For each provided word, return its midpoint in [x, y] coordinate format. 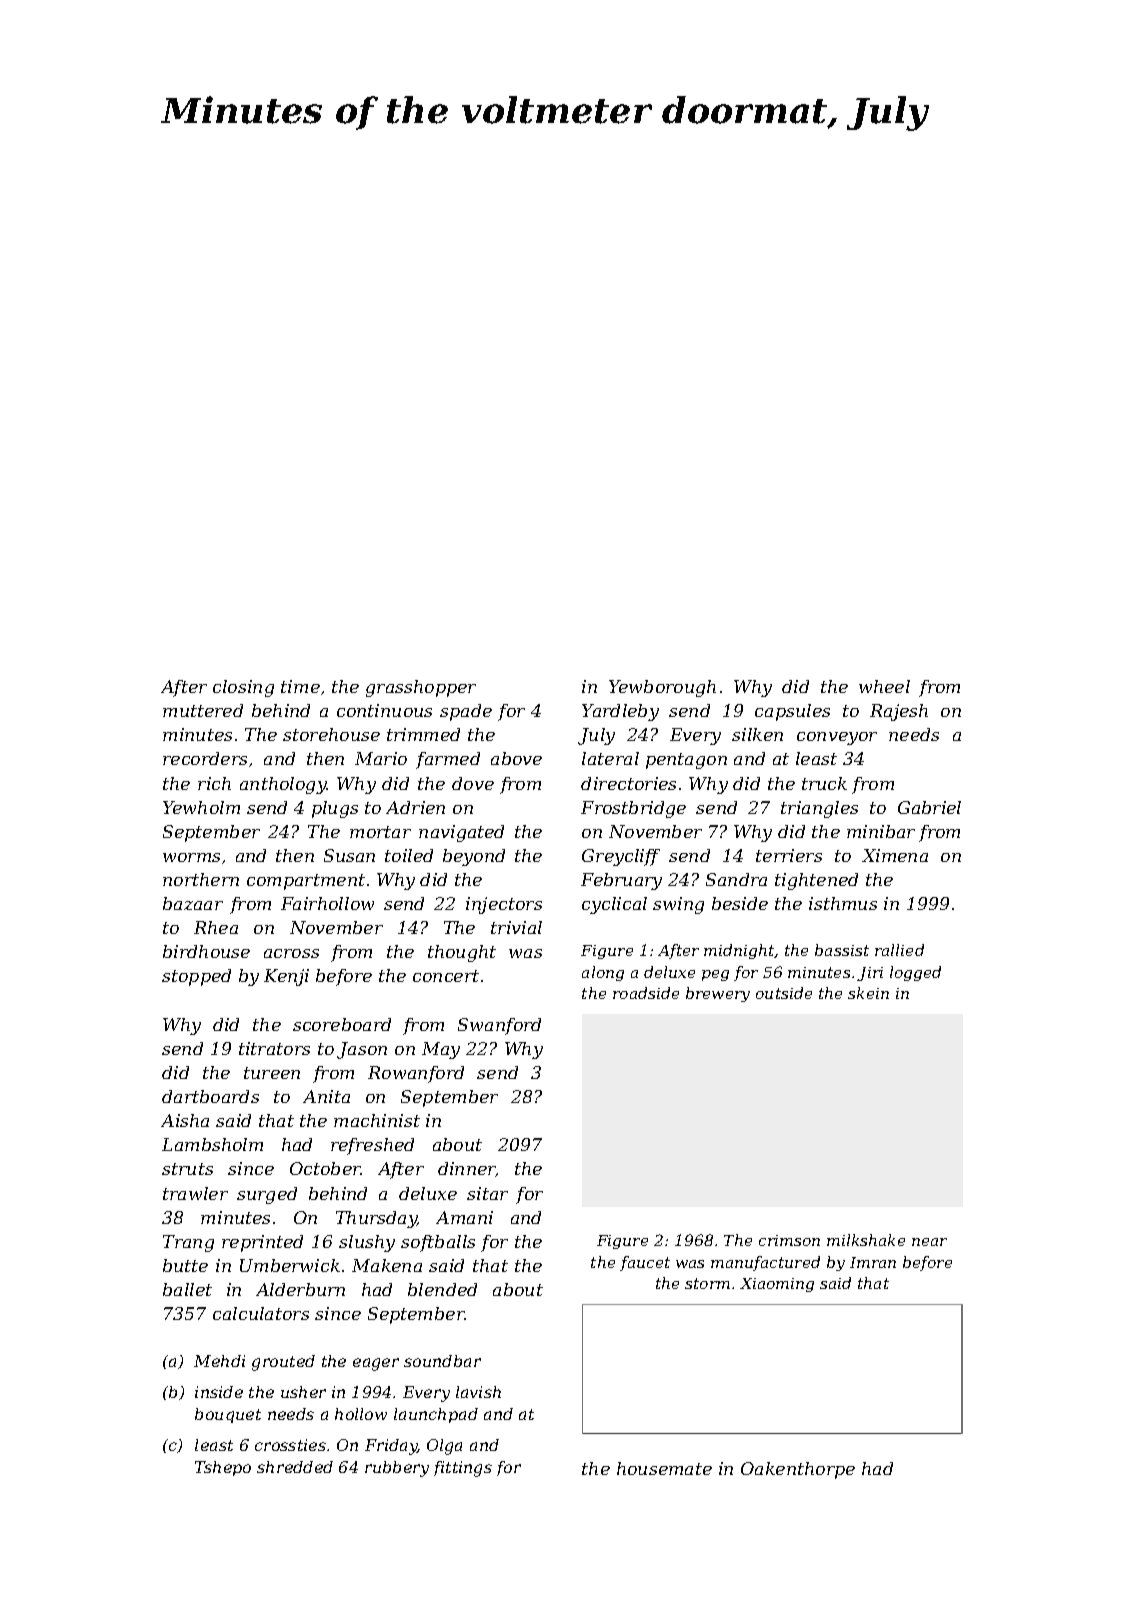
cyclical [614, 905]
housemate [664, 1468]
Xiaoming [777, 1285]
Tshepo [223, 1468]
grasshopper [421, 688]
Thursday [376, 1219]
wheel [884, 686]
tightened [816, 881]
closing [243, 688]
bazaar [193, 903]
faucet [645, 1263]
